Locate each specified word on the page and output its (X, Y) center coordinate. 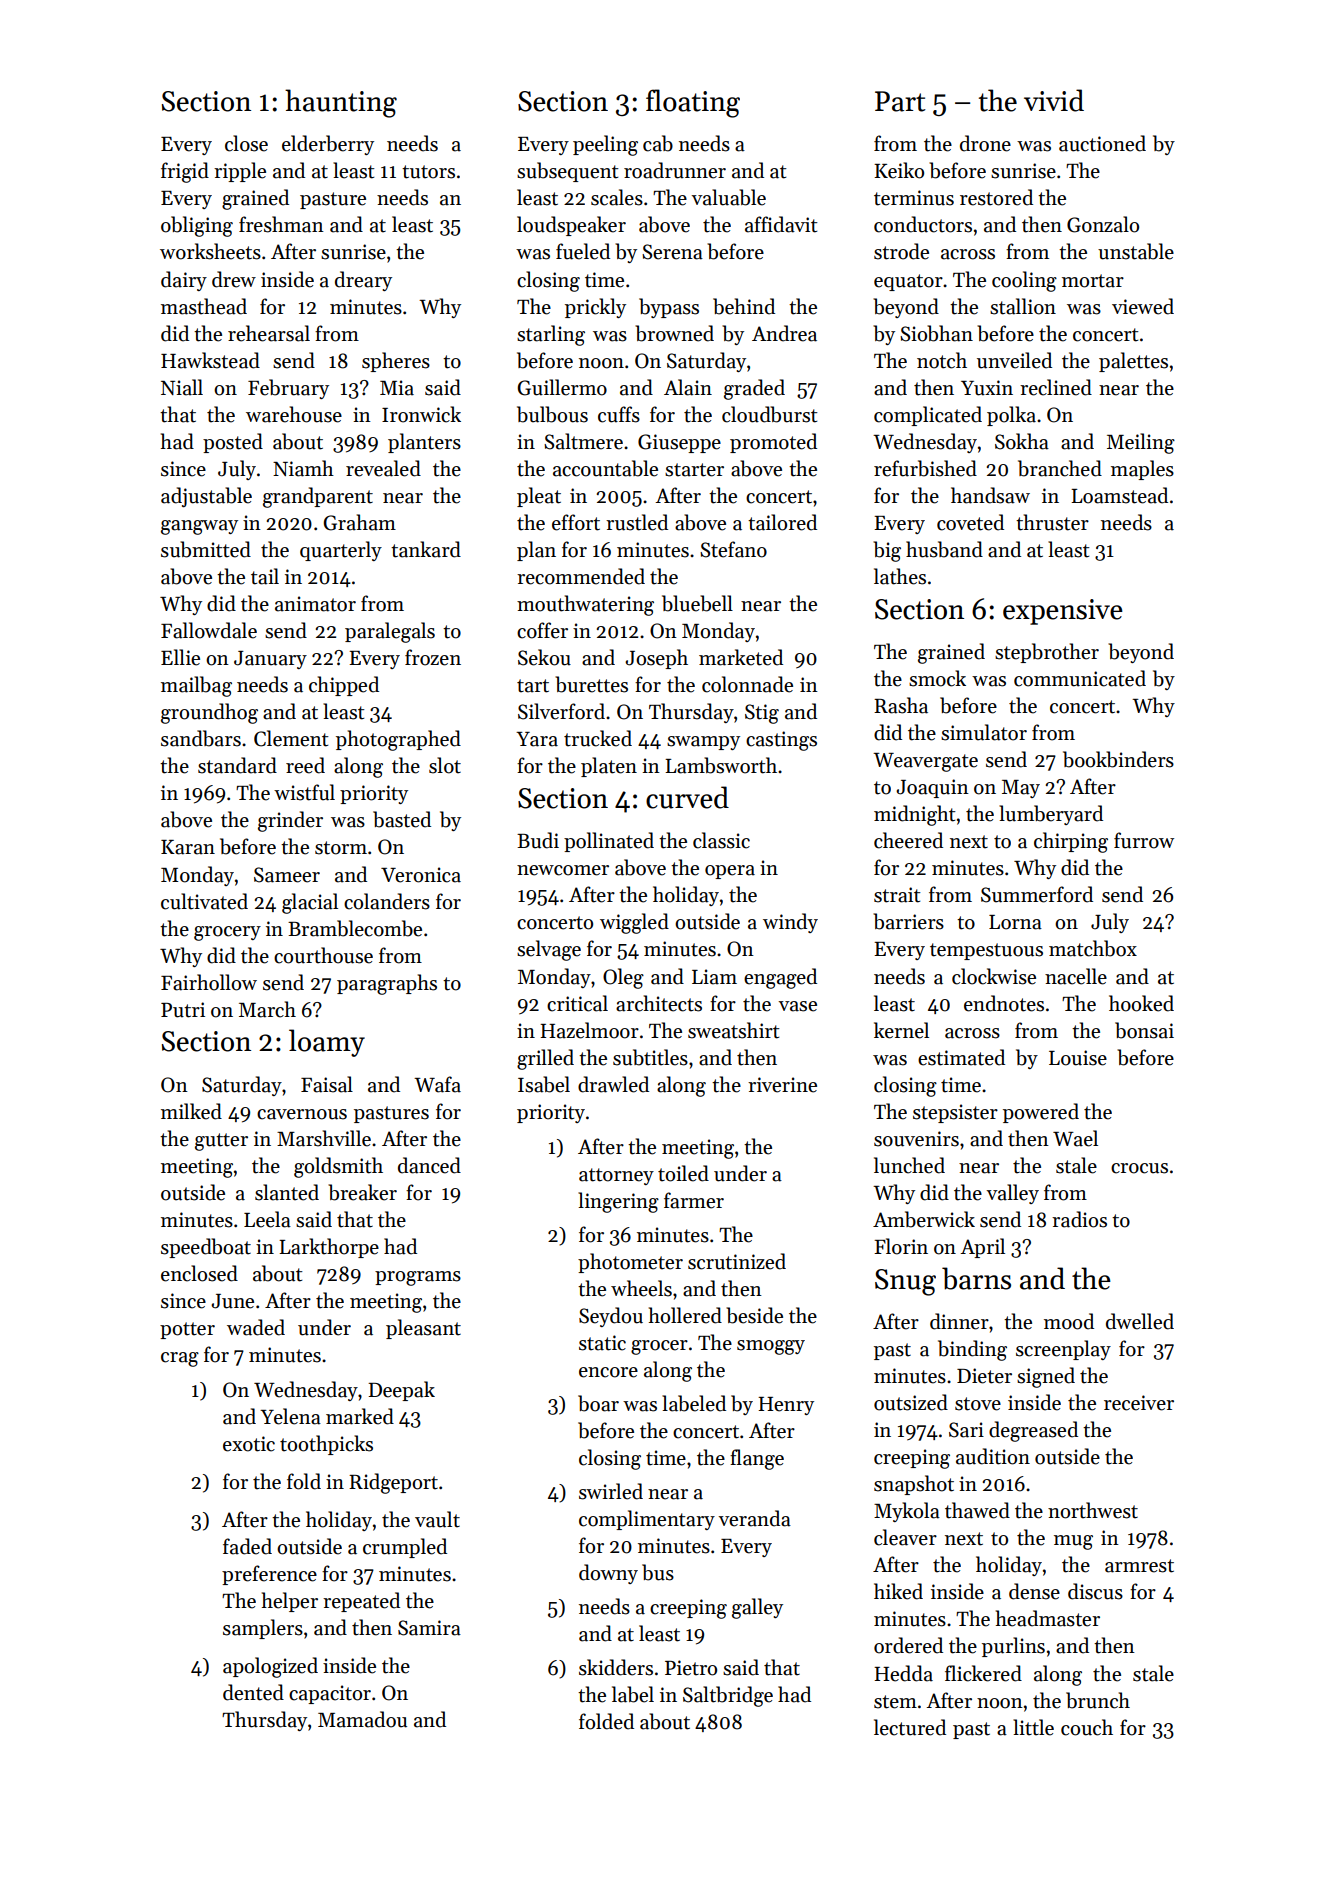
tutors (428, 172)
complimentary (647, 1520)
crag (180, 1359)
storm (341, 848)
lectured (910, 1727)
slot (445, 765)
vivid (1054, 100)
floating (693, 103)
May (1021, 789)
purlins (1013, 1647)
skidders (616, 1667)
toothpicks (326, 1445)
